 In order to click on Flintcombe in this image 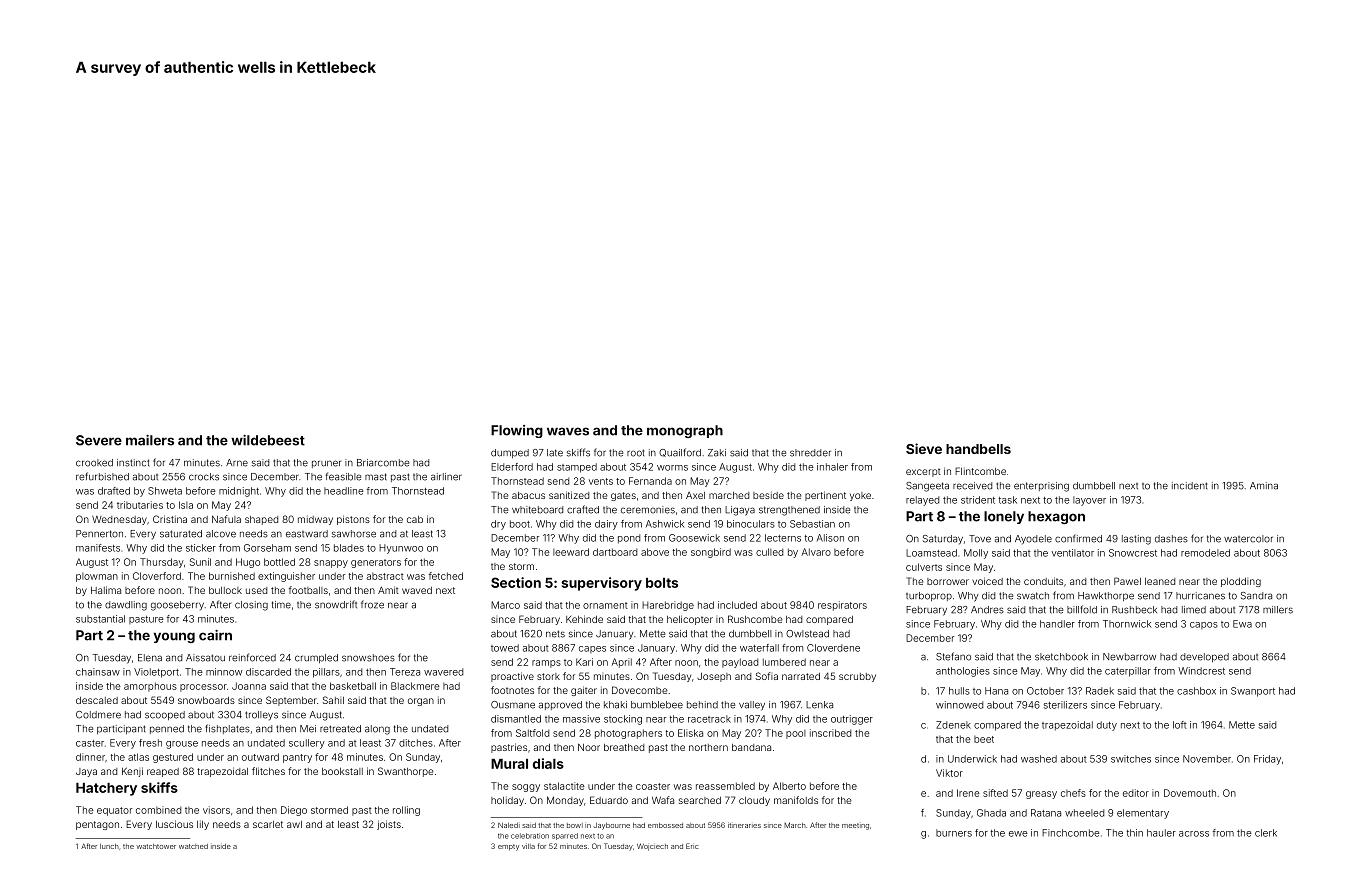, I will do `click(980, 471)`.
